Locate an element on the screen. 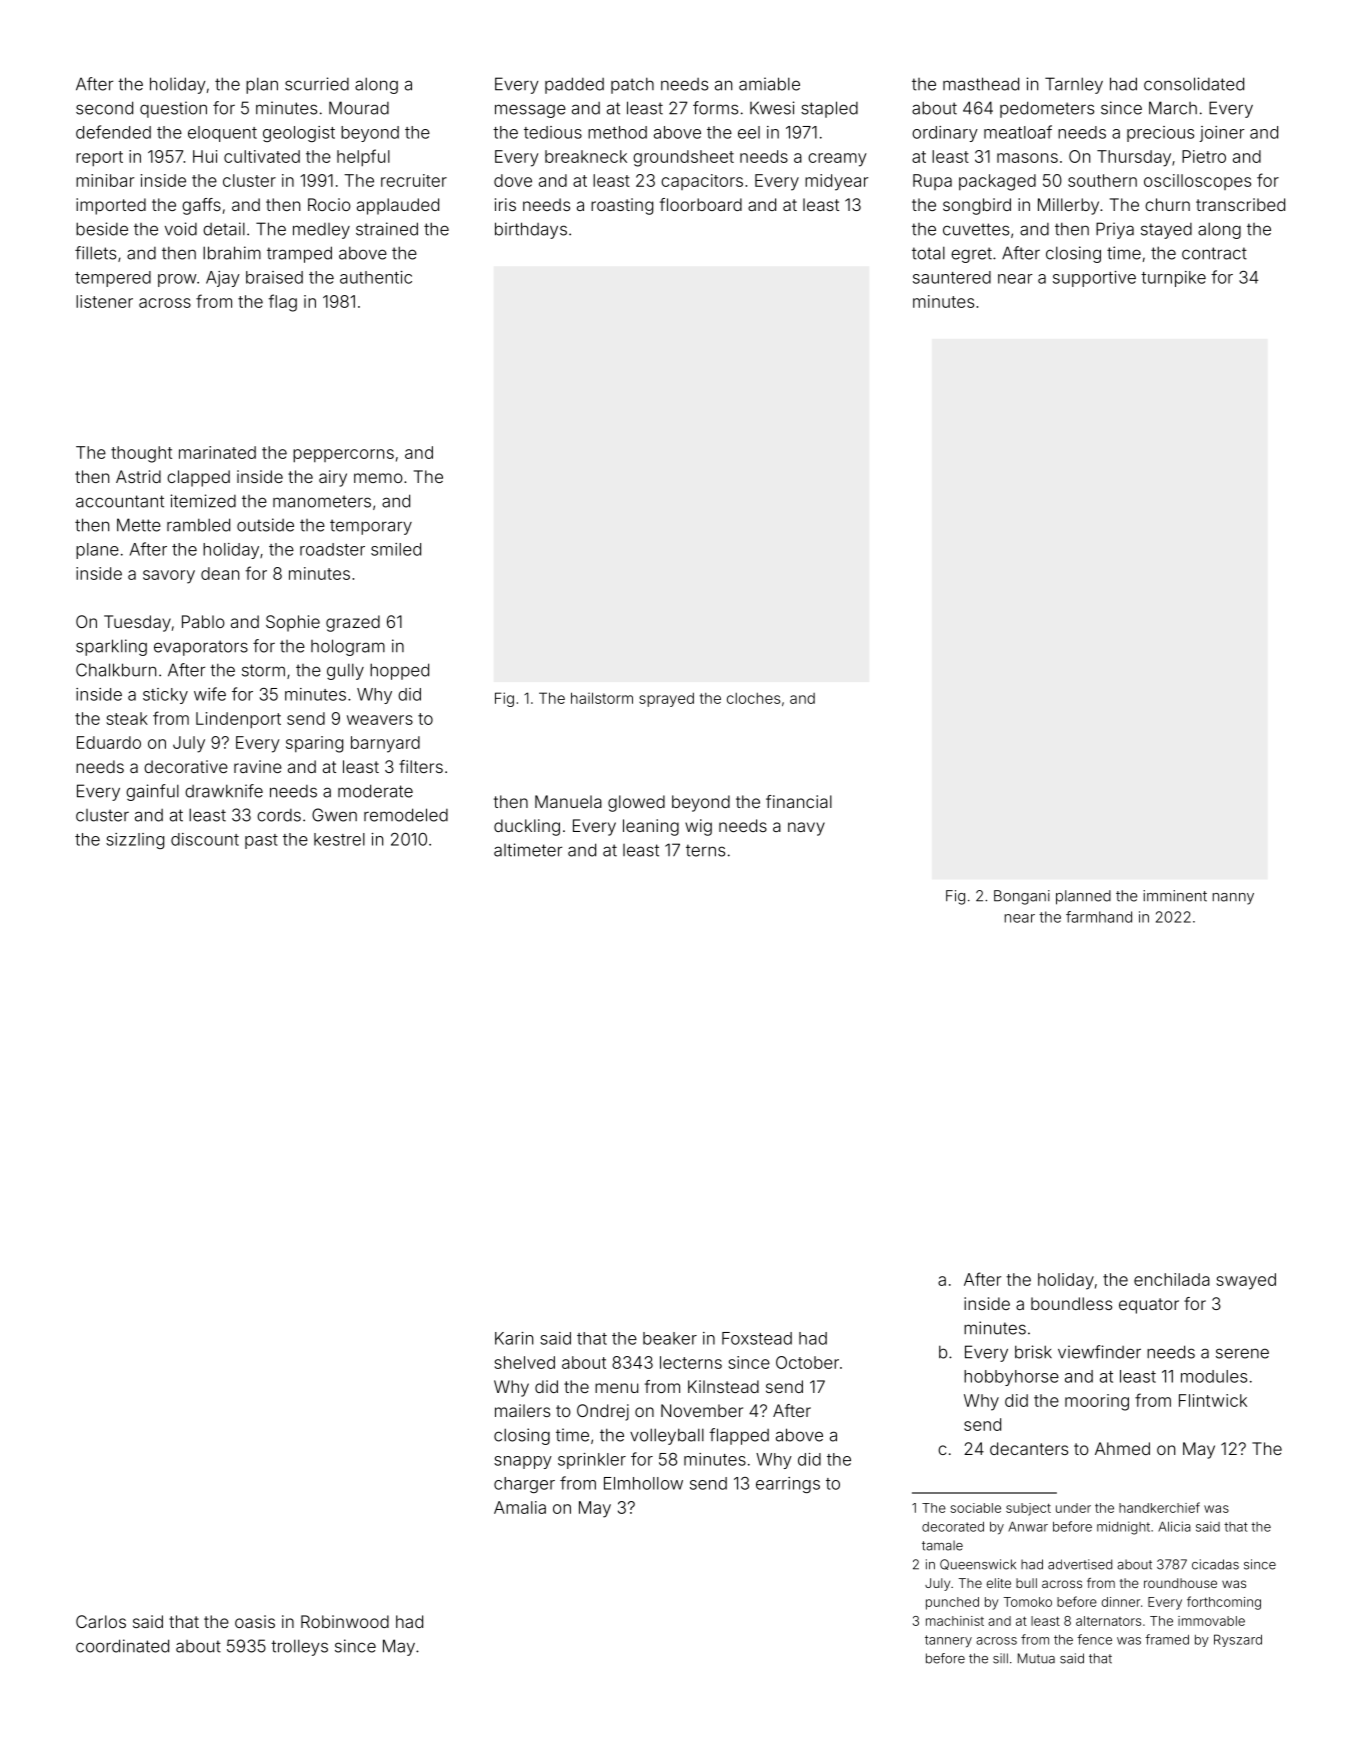  nanny is located at coordinates (1233, 899).
